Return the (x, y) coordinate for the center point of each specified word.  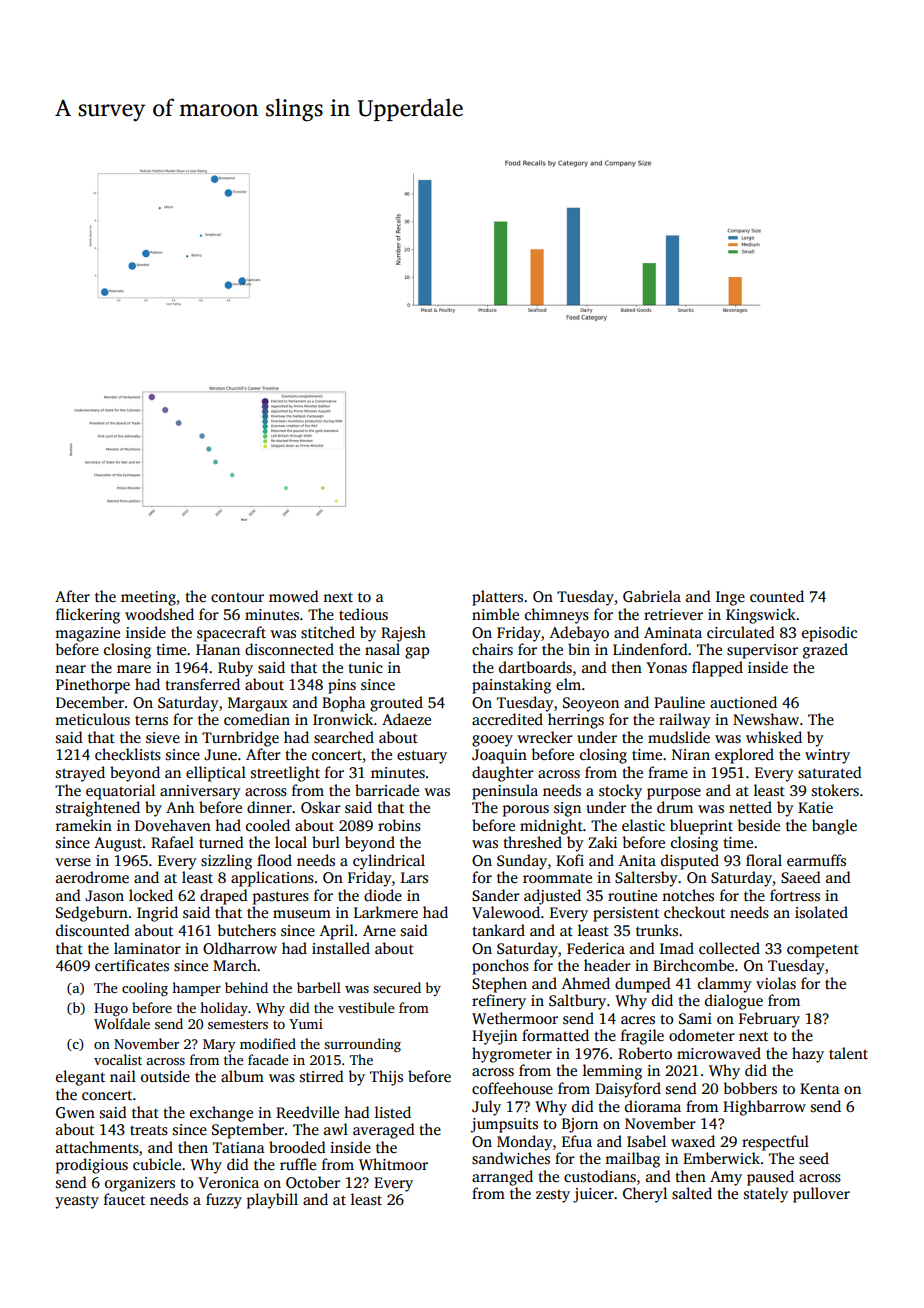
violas (776, 983)
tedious (363, 614)
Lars (414, 877)
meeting (148, 598)
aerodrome (92, 877)
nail (123, 1076)
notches (688, 895)
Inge (730, 598)
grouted (396, 704)
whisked (774, 737)
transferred (202, 684)
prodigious (92, 1166)
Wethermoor (515, 1018)
